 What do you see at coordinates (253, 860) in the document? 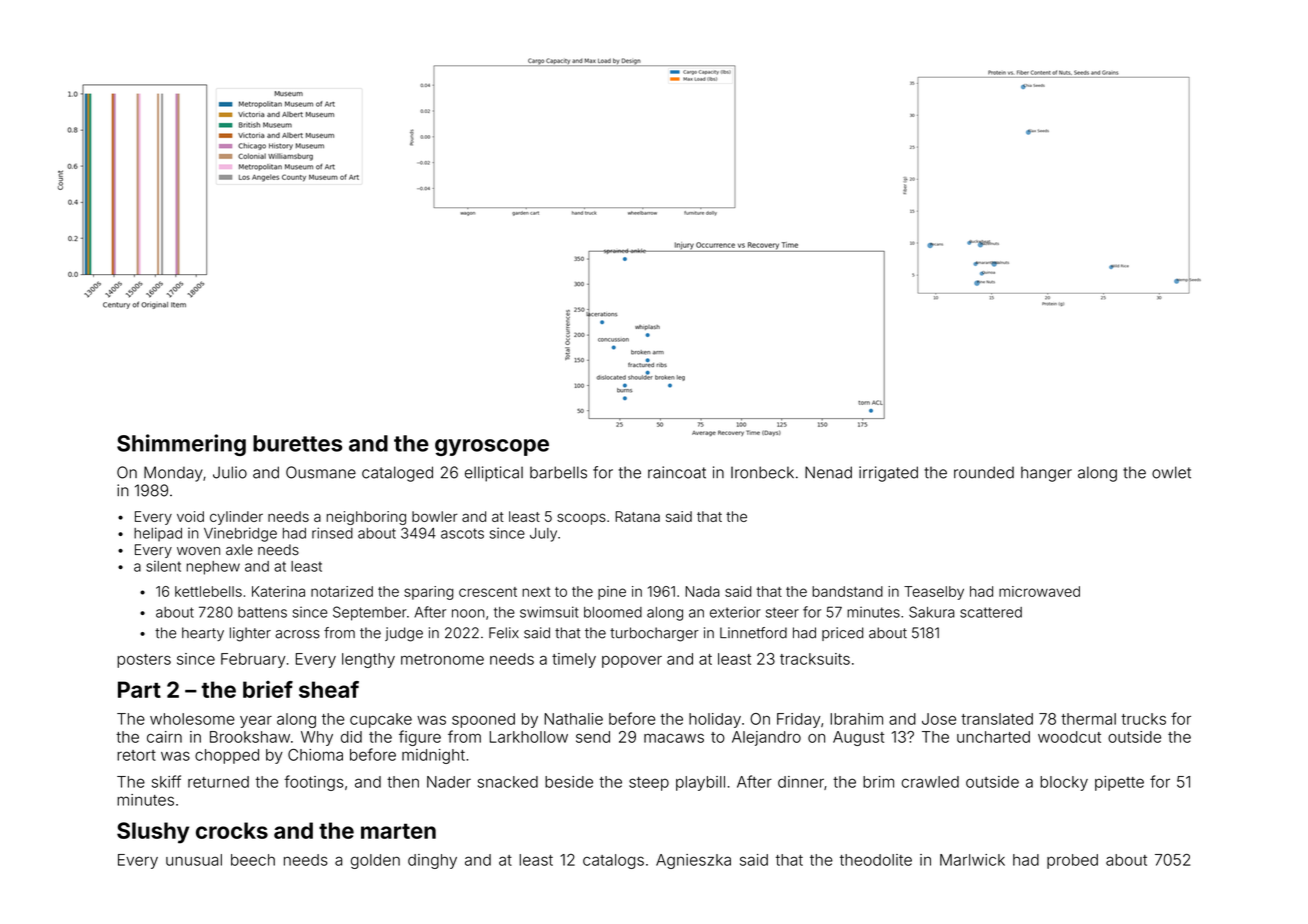
I see `beech` at bounding box center [253, 860].
